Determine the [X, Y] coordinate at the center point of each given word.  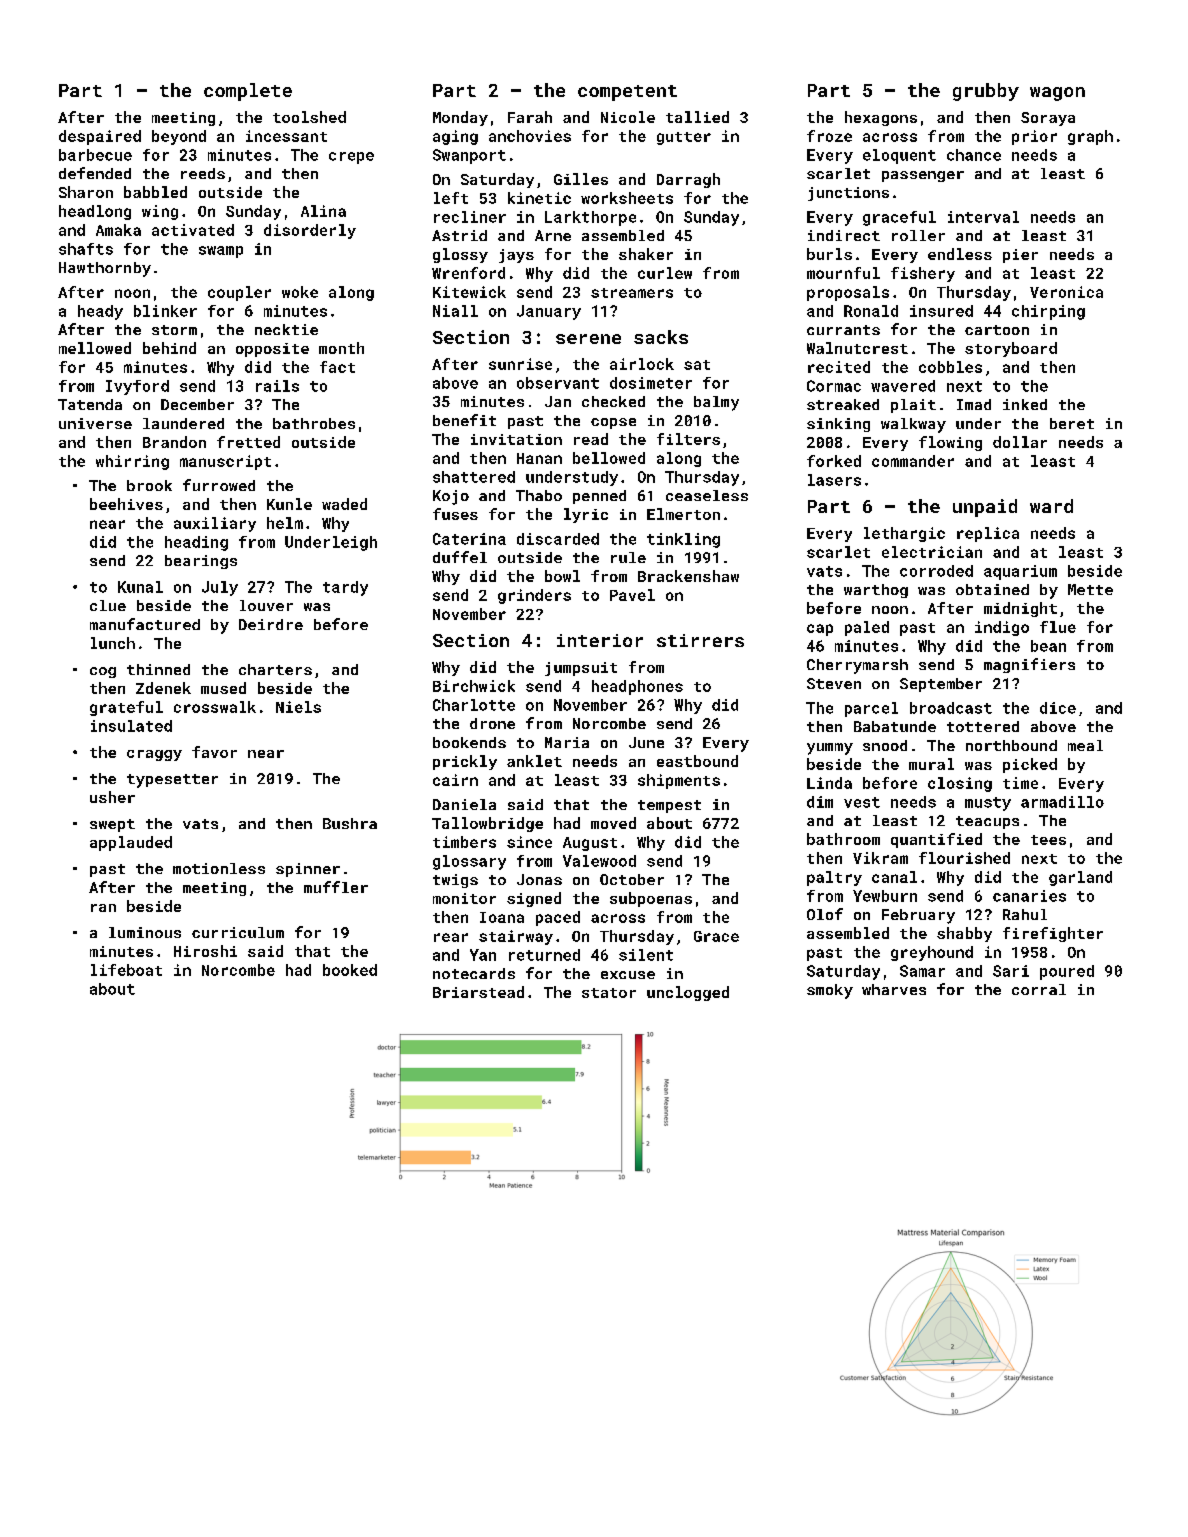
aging [455, 137]
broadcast [951, 708]
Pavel [632, 595]
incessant [286, 136]
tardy [345, 588]
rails [277, 386]
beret [1072, 423]
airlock [642, 364]
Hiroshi [205, 951]
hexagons [881, 118]
